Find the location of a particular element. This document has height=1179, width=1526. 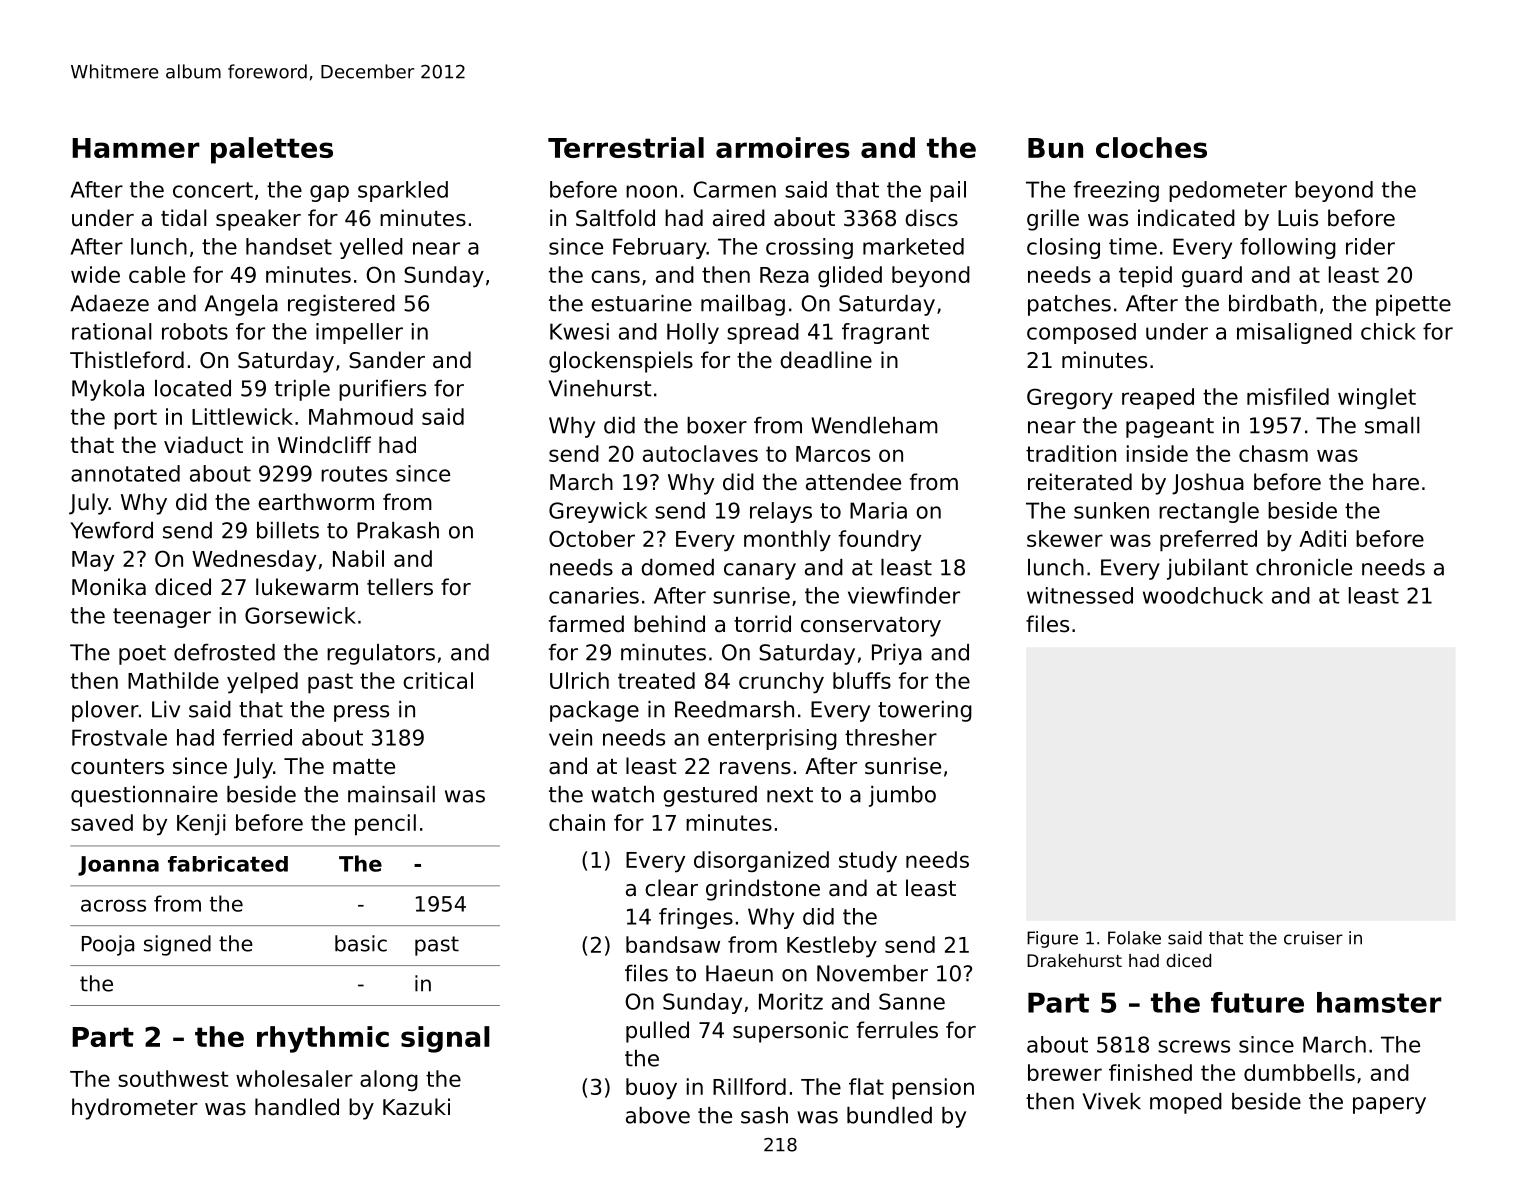

Mahmoud is located at coordinates (361, 416).
